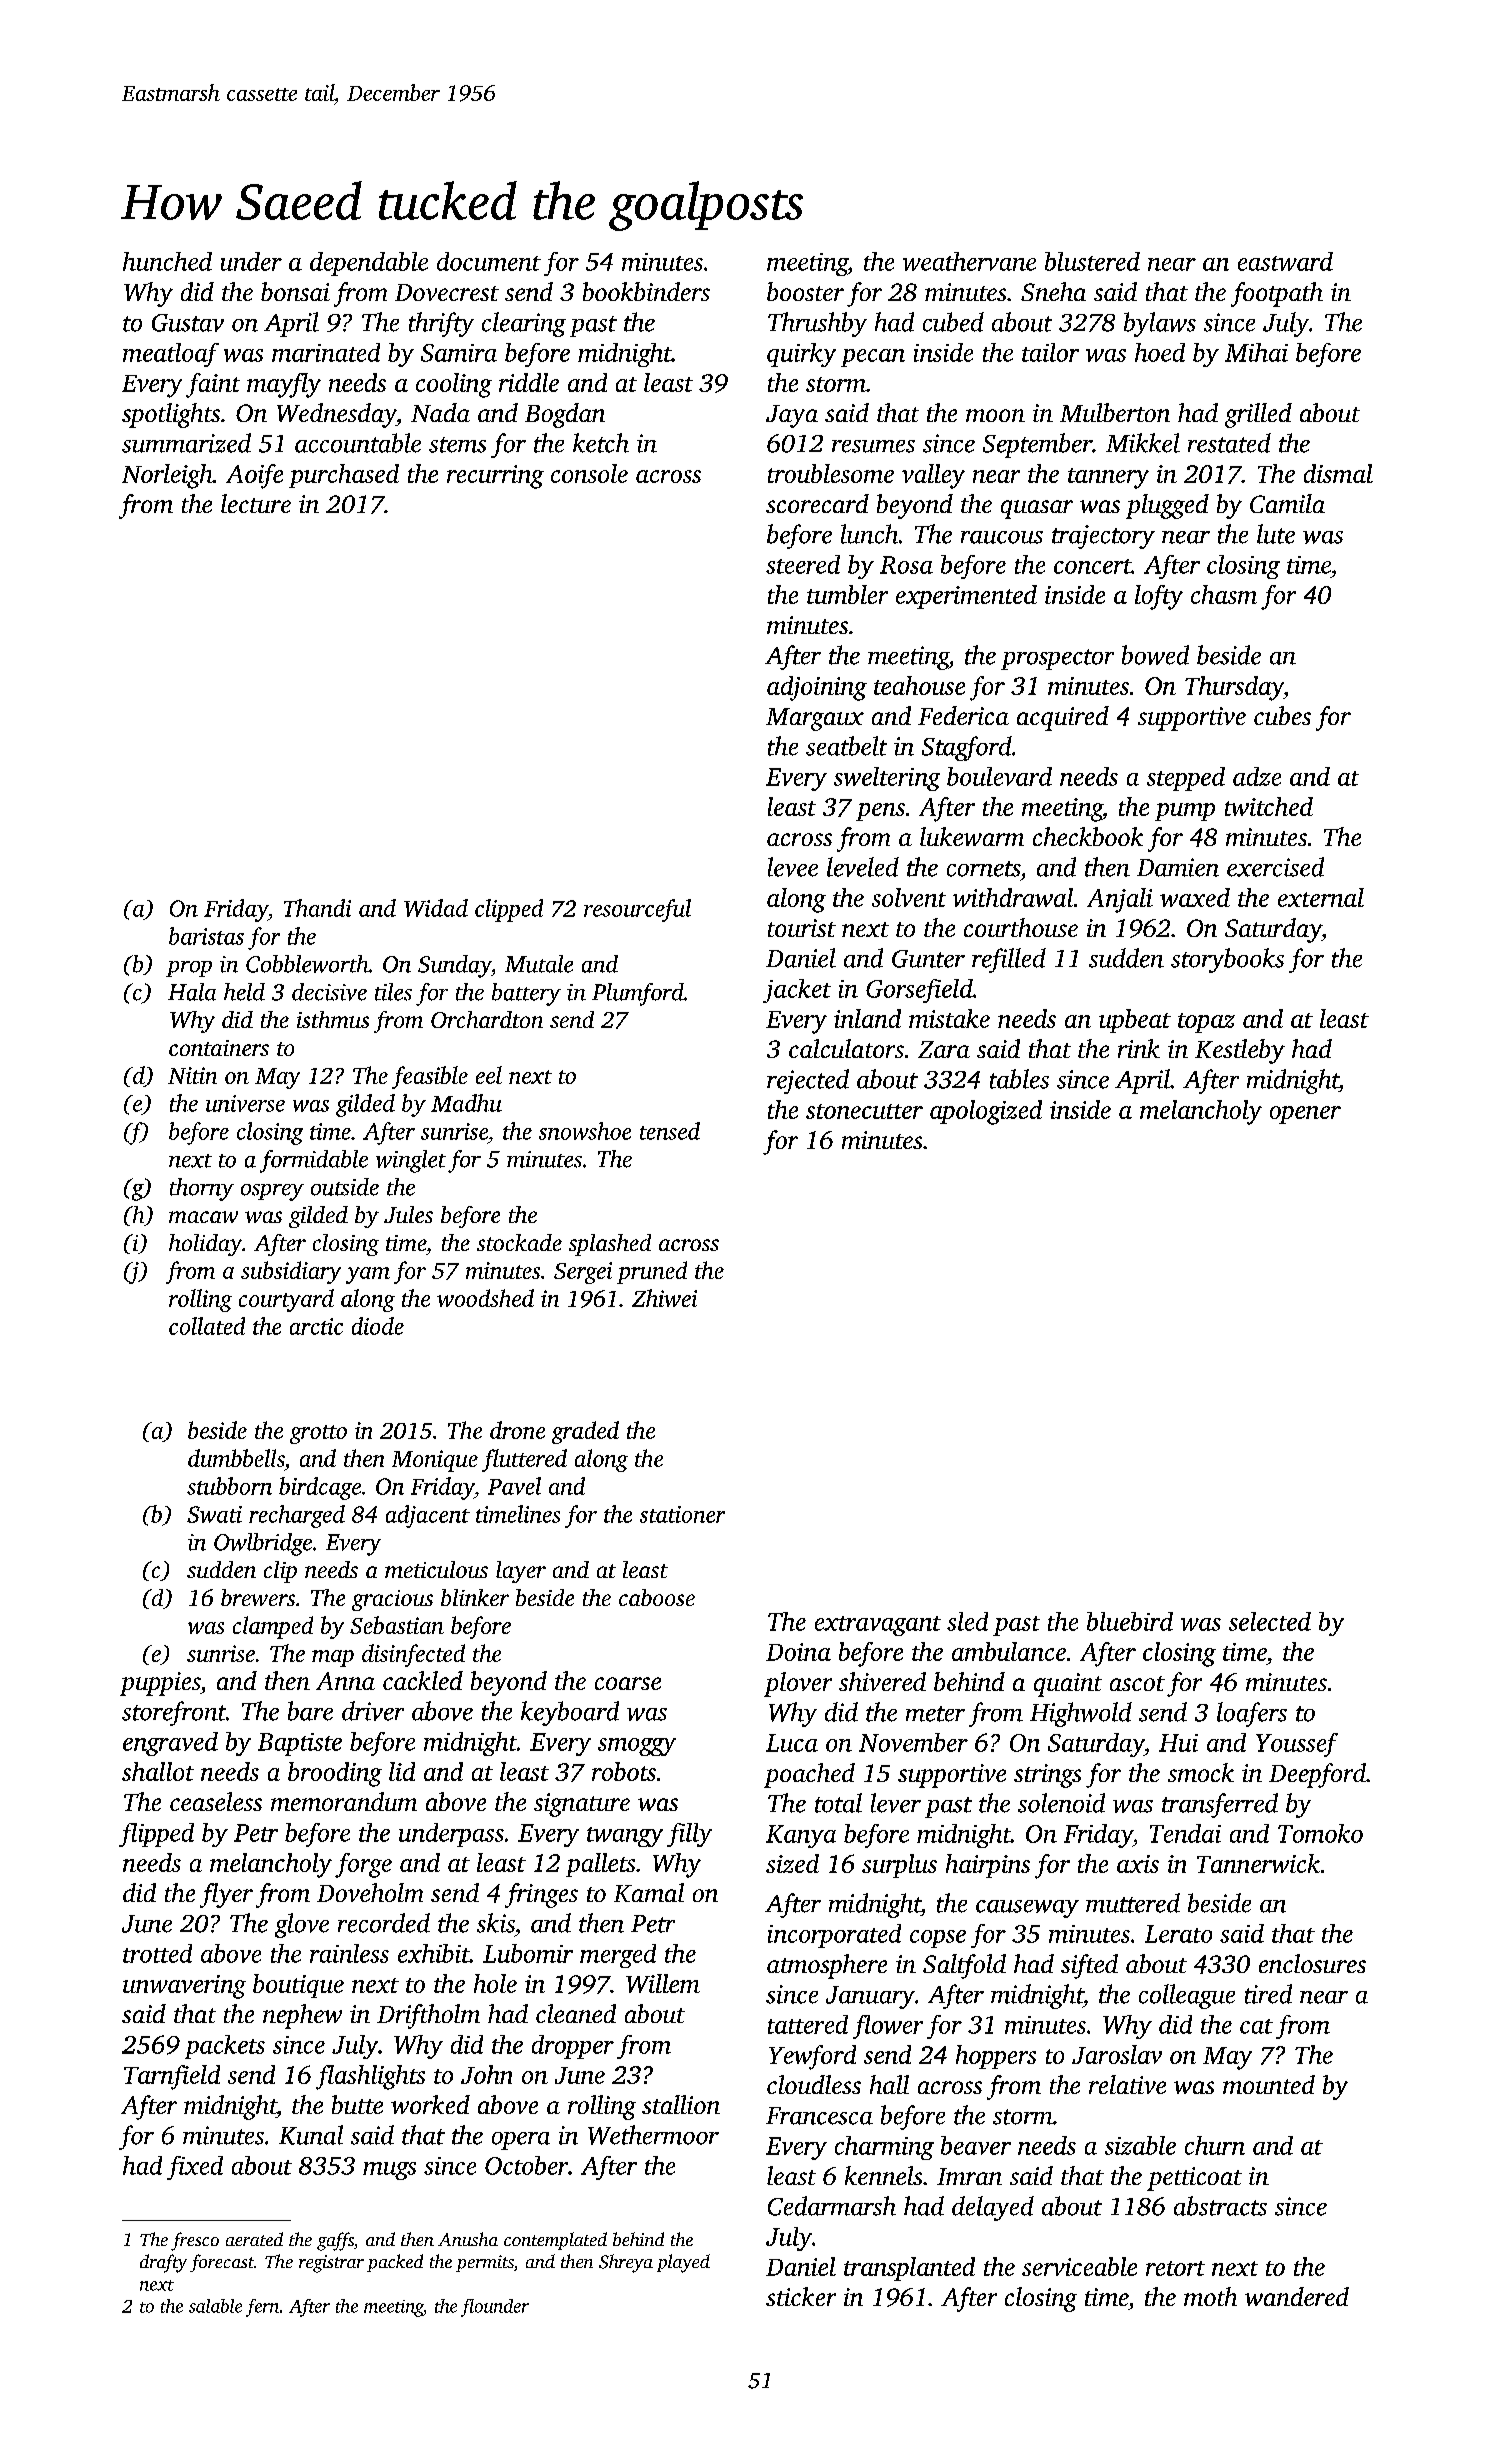  What do you see at coordinates (805, 291) in the screenshot?
I see `booster` at bounding box center [805, 291].
